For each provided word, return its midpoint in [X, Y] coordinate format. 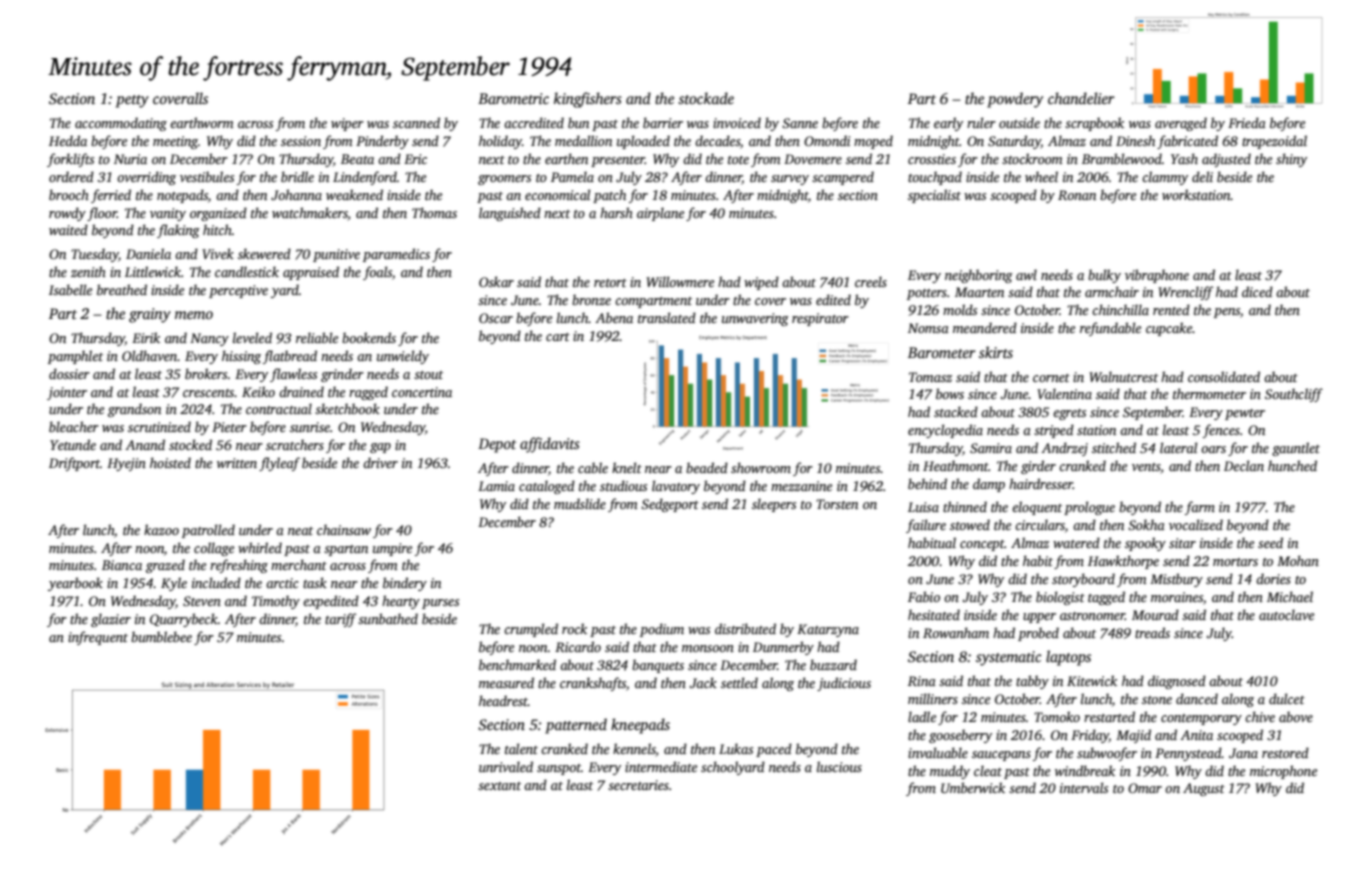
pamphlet [75, 357]
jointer [67, 393]
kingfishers [588, 100]
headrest [503, 700]
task [315, 582]
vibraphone [1157, 276]
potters [927, 294]
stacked [956, 411]
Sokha [1146, 524]
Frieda [1247, 122]
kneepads [640, 726]
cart [558, 337]
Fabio [924, 596]
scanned [416, 122]
